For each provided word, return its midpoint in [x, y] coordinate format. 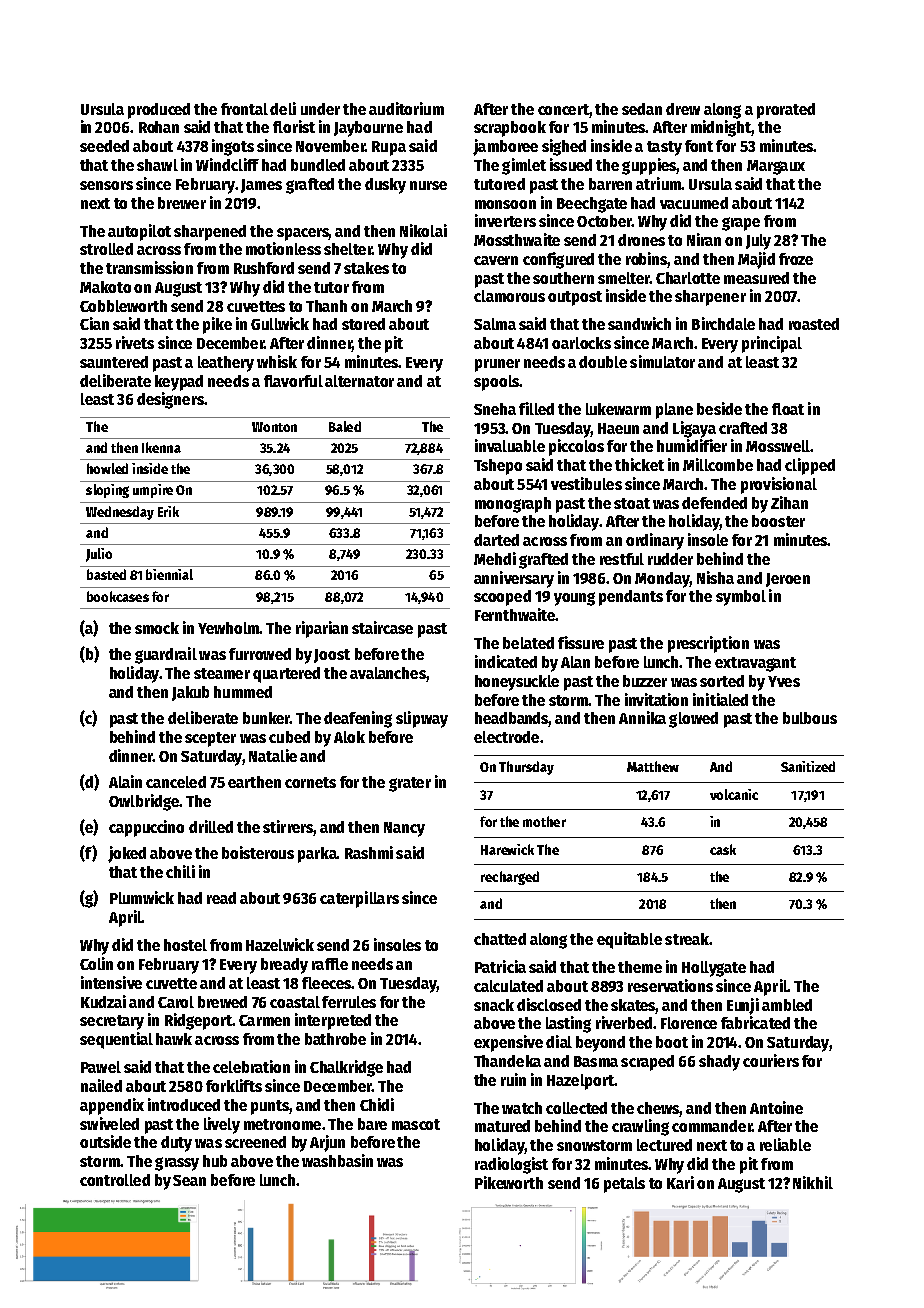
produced [159, 111]
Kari [680, 1182]
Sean [189, 1180]
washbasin [337, 1160]
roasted [814, 324]
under [320, 109]
